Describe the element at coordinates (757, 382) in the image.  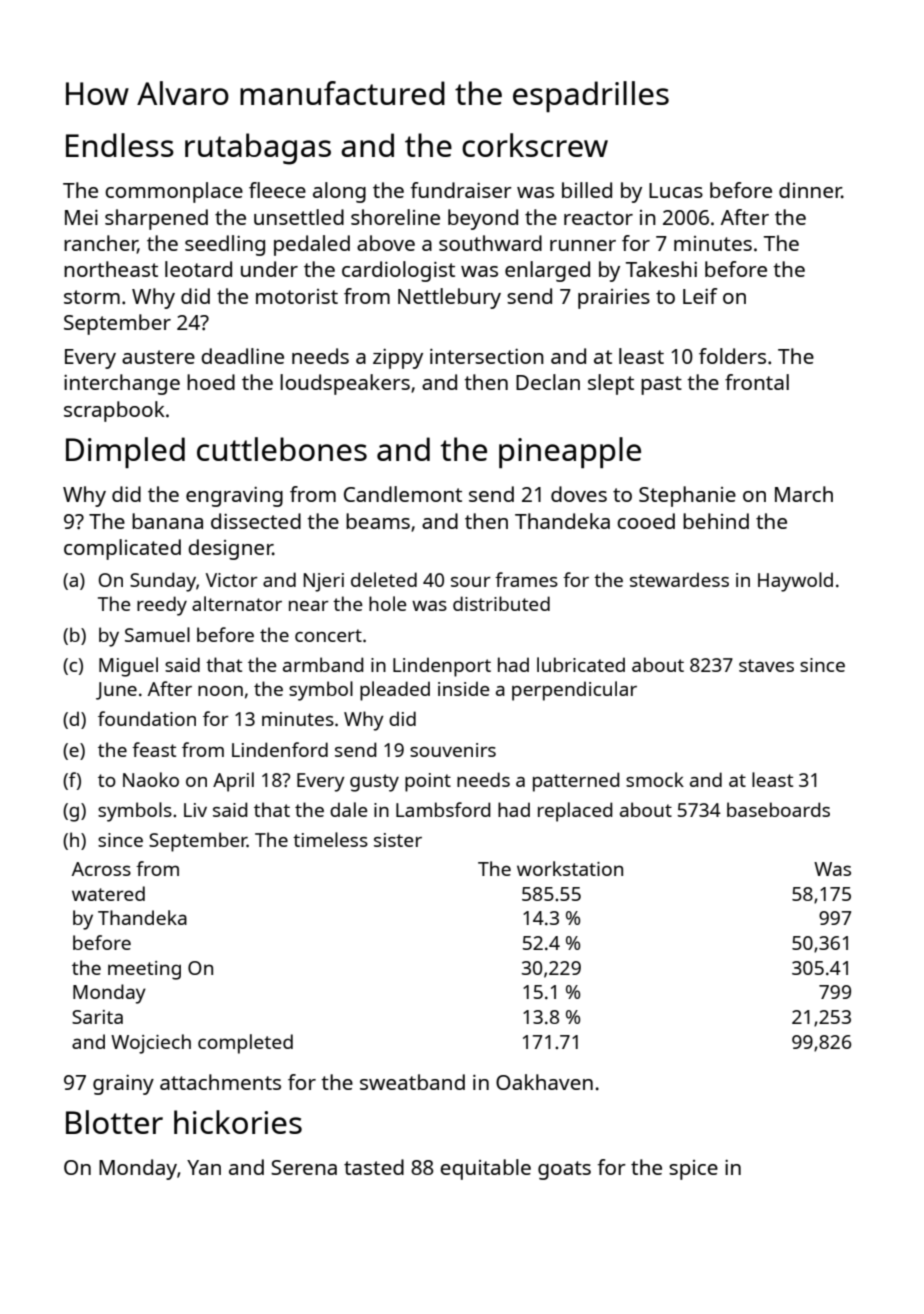
I see `frontal` at that location.
